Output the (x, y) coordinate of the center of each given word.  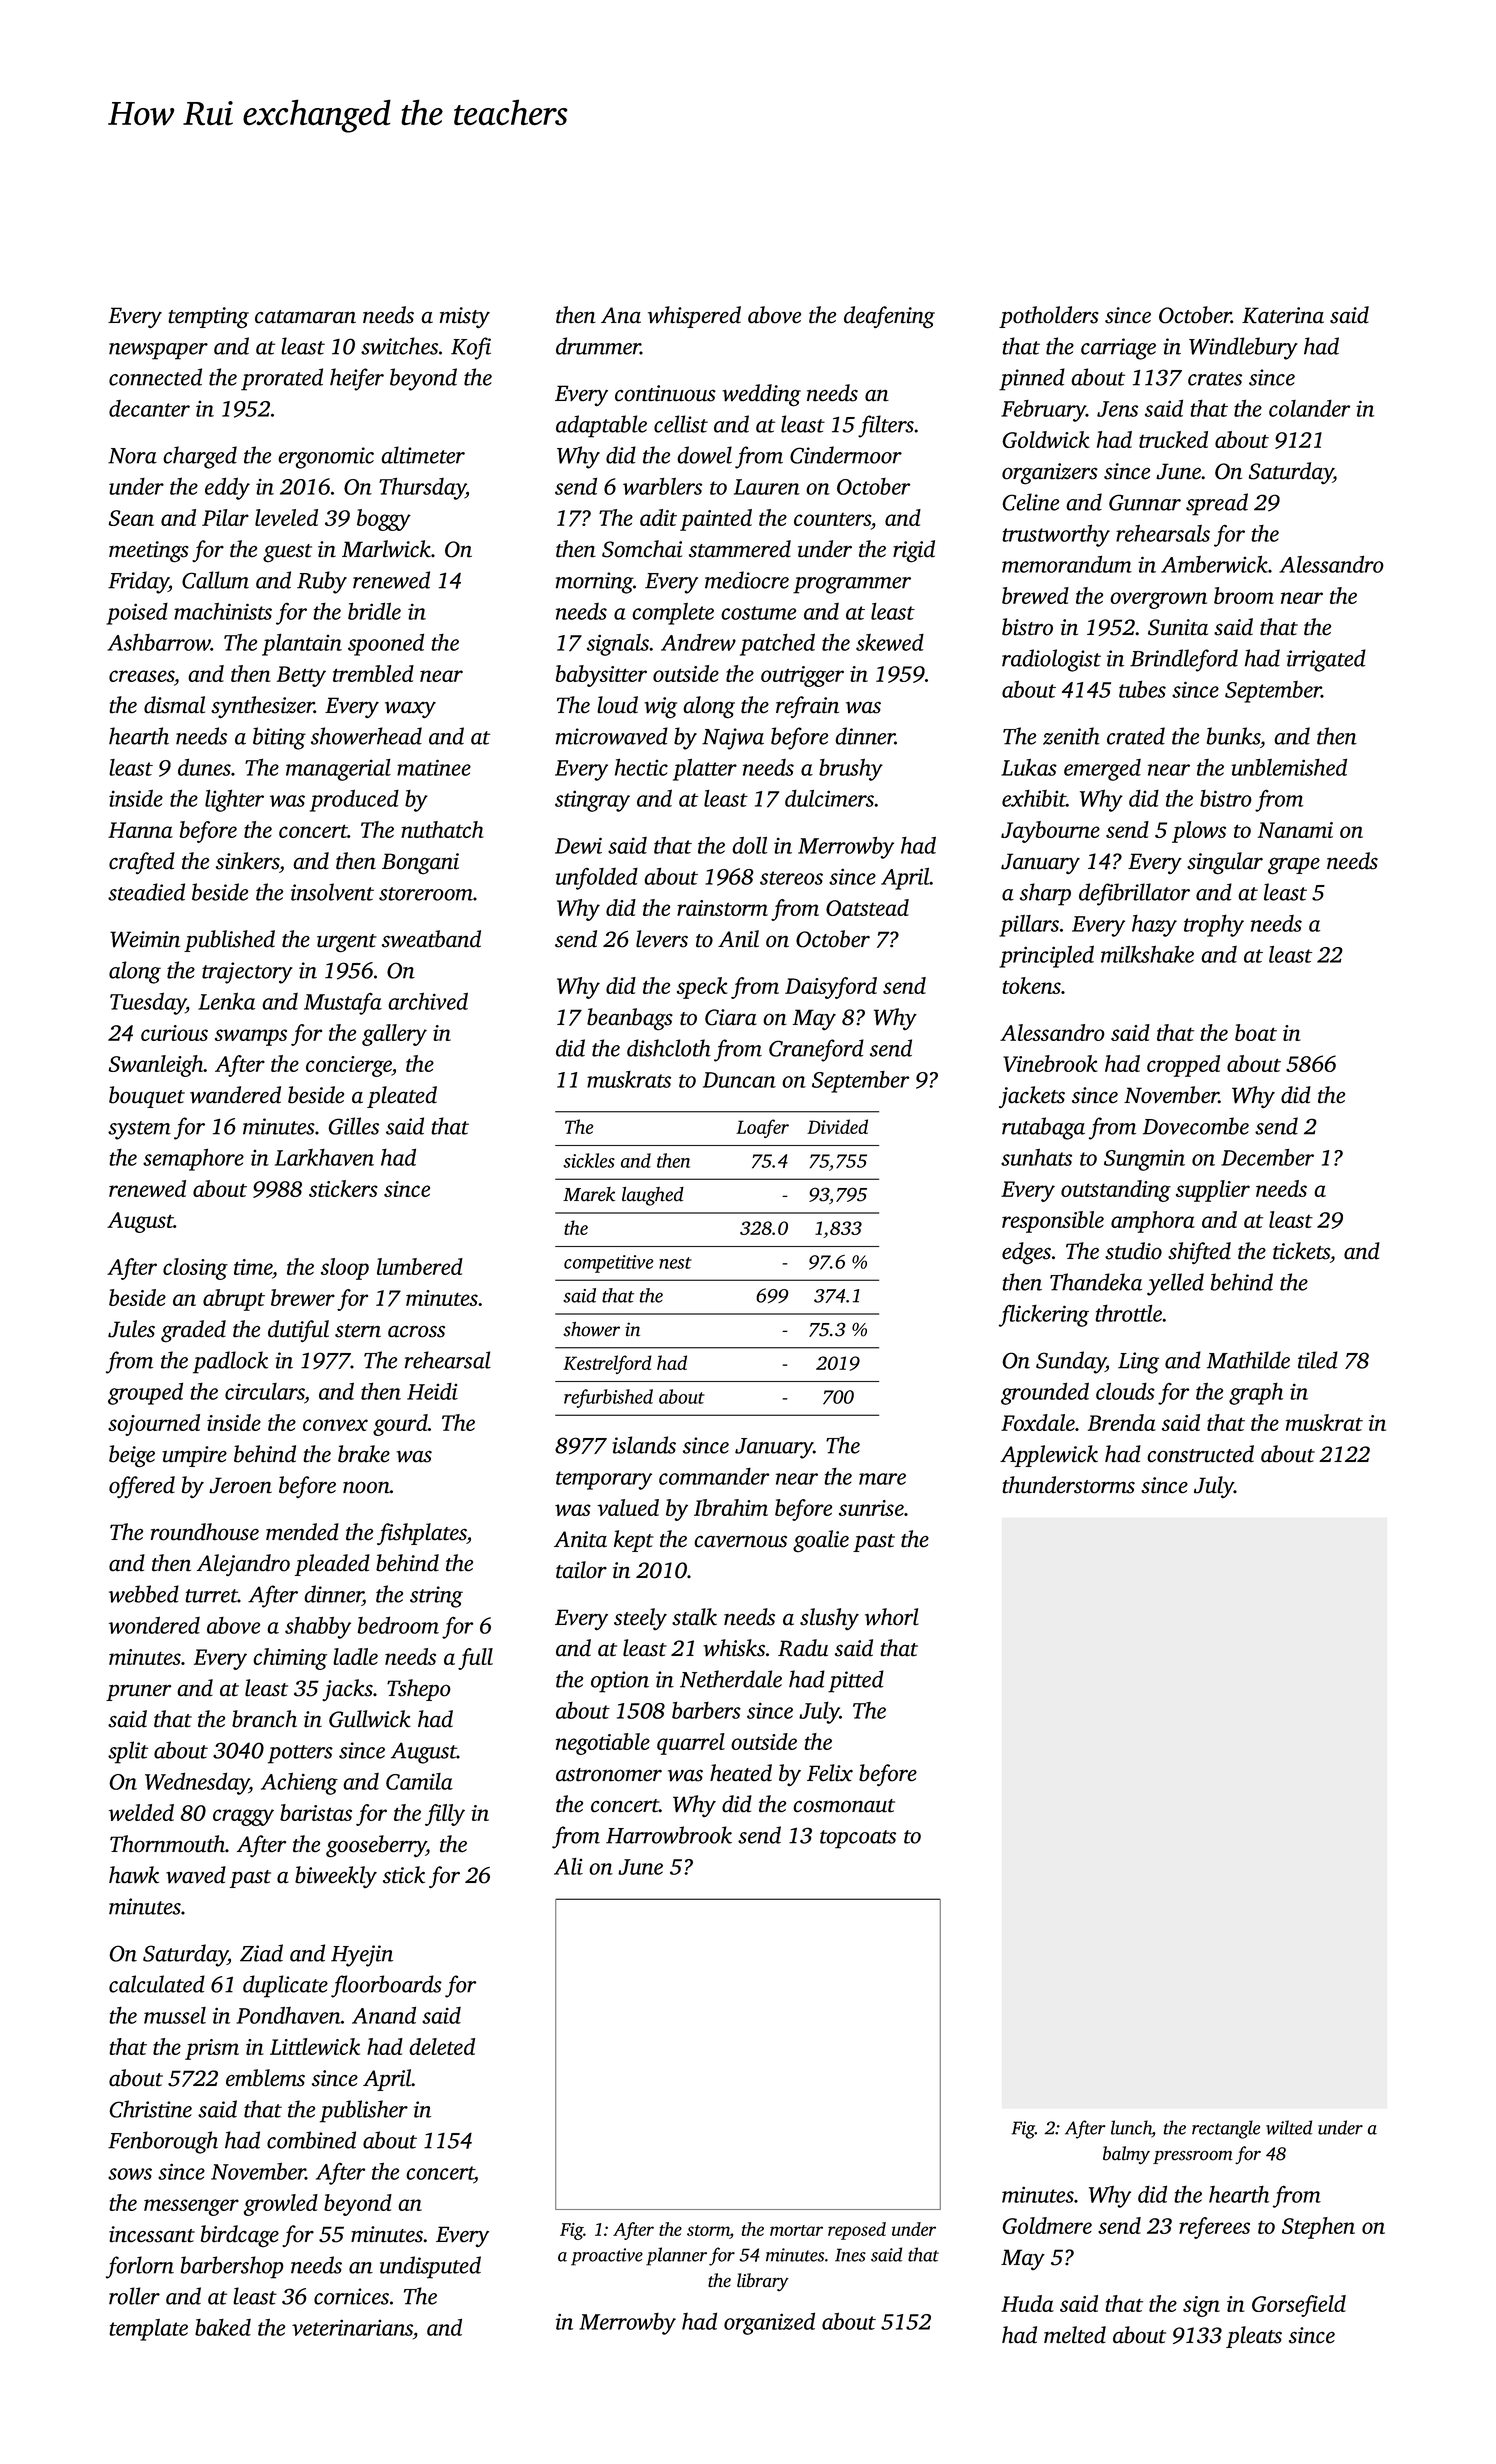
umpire (194, 1456)
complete (673, 614)
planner (676, 2256)
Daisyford (831, 988)
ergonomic (326, 458)
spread (1217, 504)
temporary (604, 1480)
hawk (134, 1875)
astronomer (609, 1775)
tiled (1318, 1360)
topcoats (858, 1839)
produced (354, 800)
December (1267, 1157)
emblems (265, 2078)
